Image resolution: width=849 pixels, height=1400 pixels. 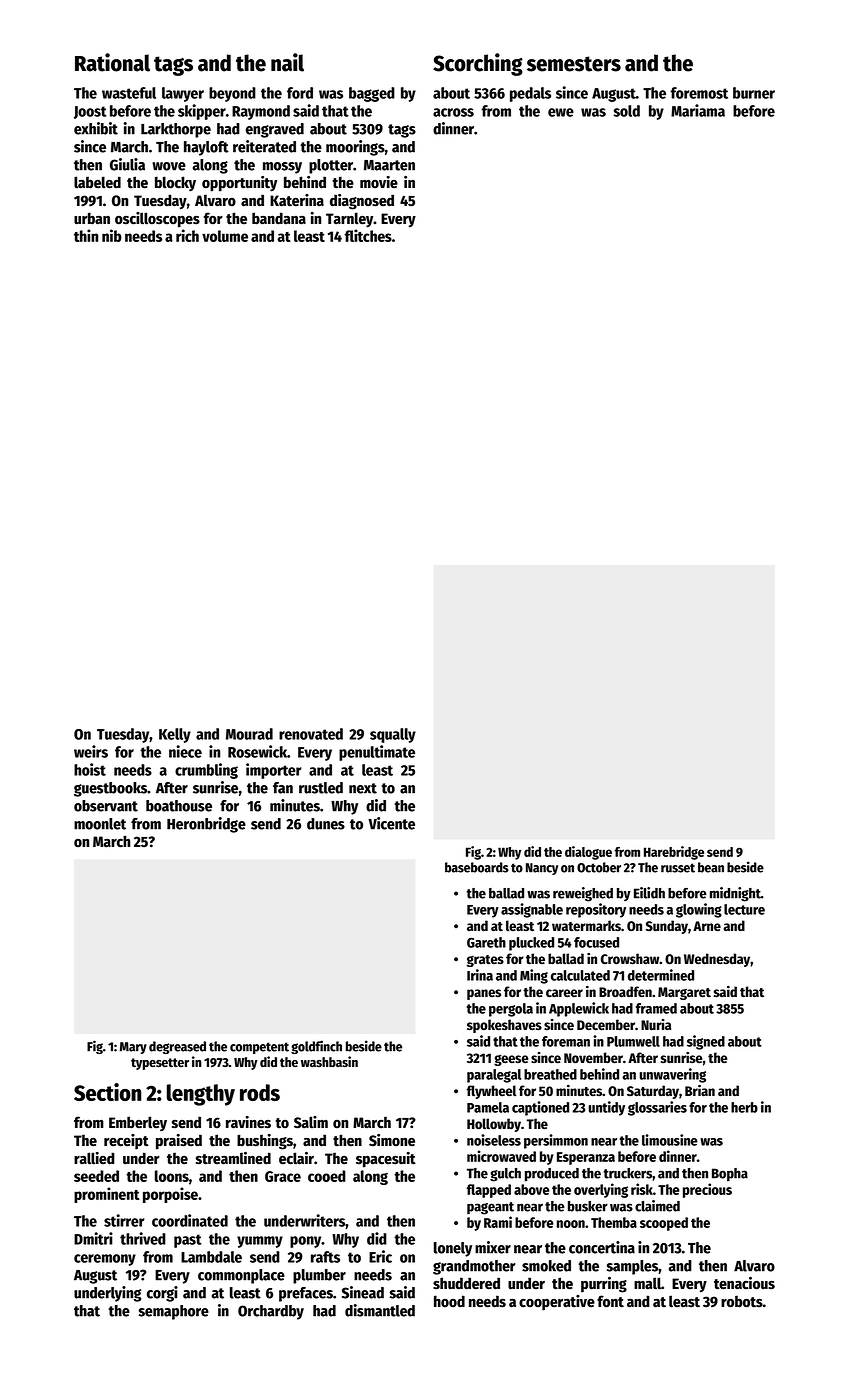 What do you see at coordinates (674, 853) in the screenshot?
I see `Harebridge` at bounding box center [674, 853].
